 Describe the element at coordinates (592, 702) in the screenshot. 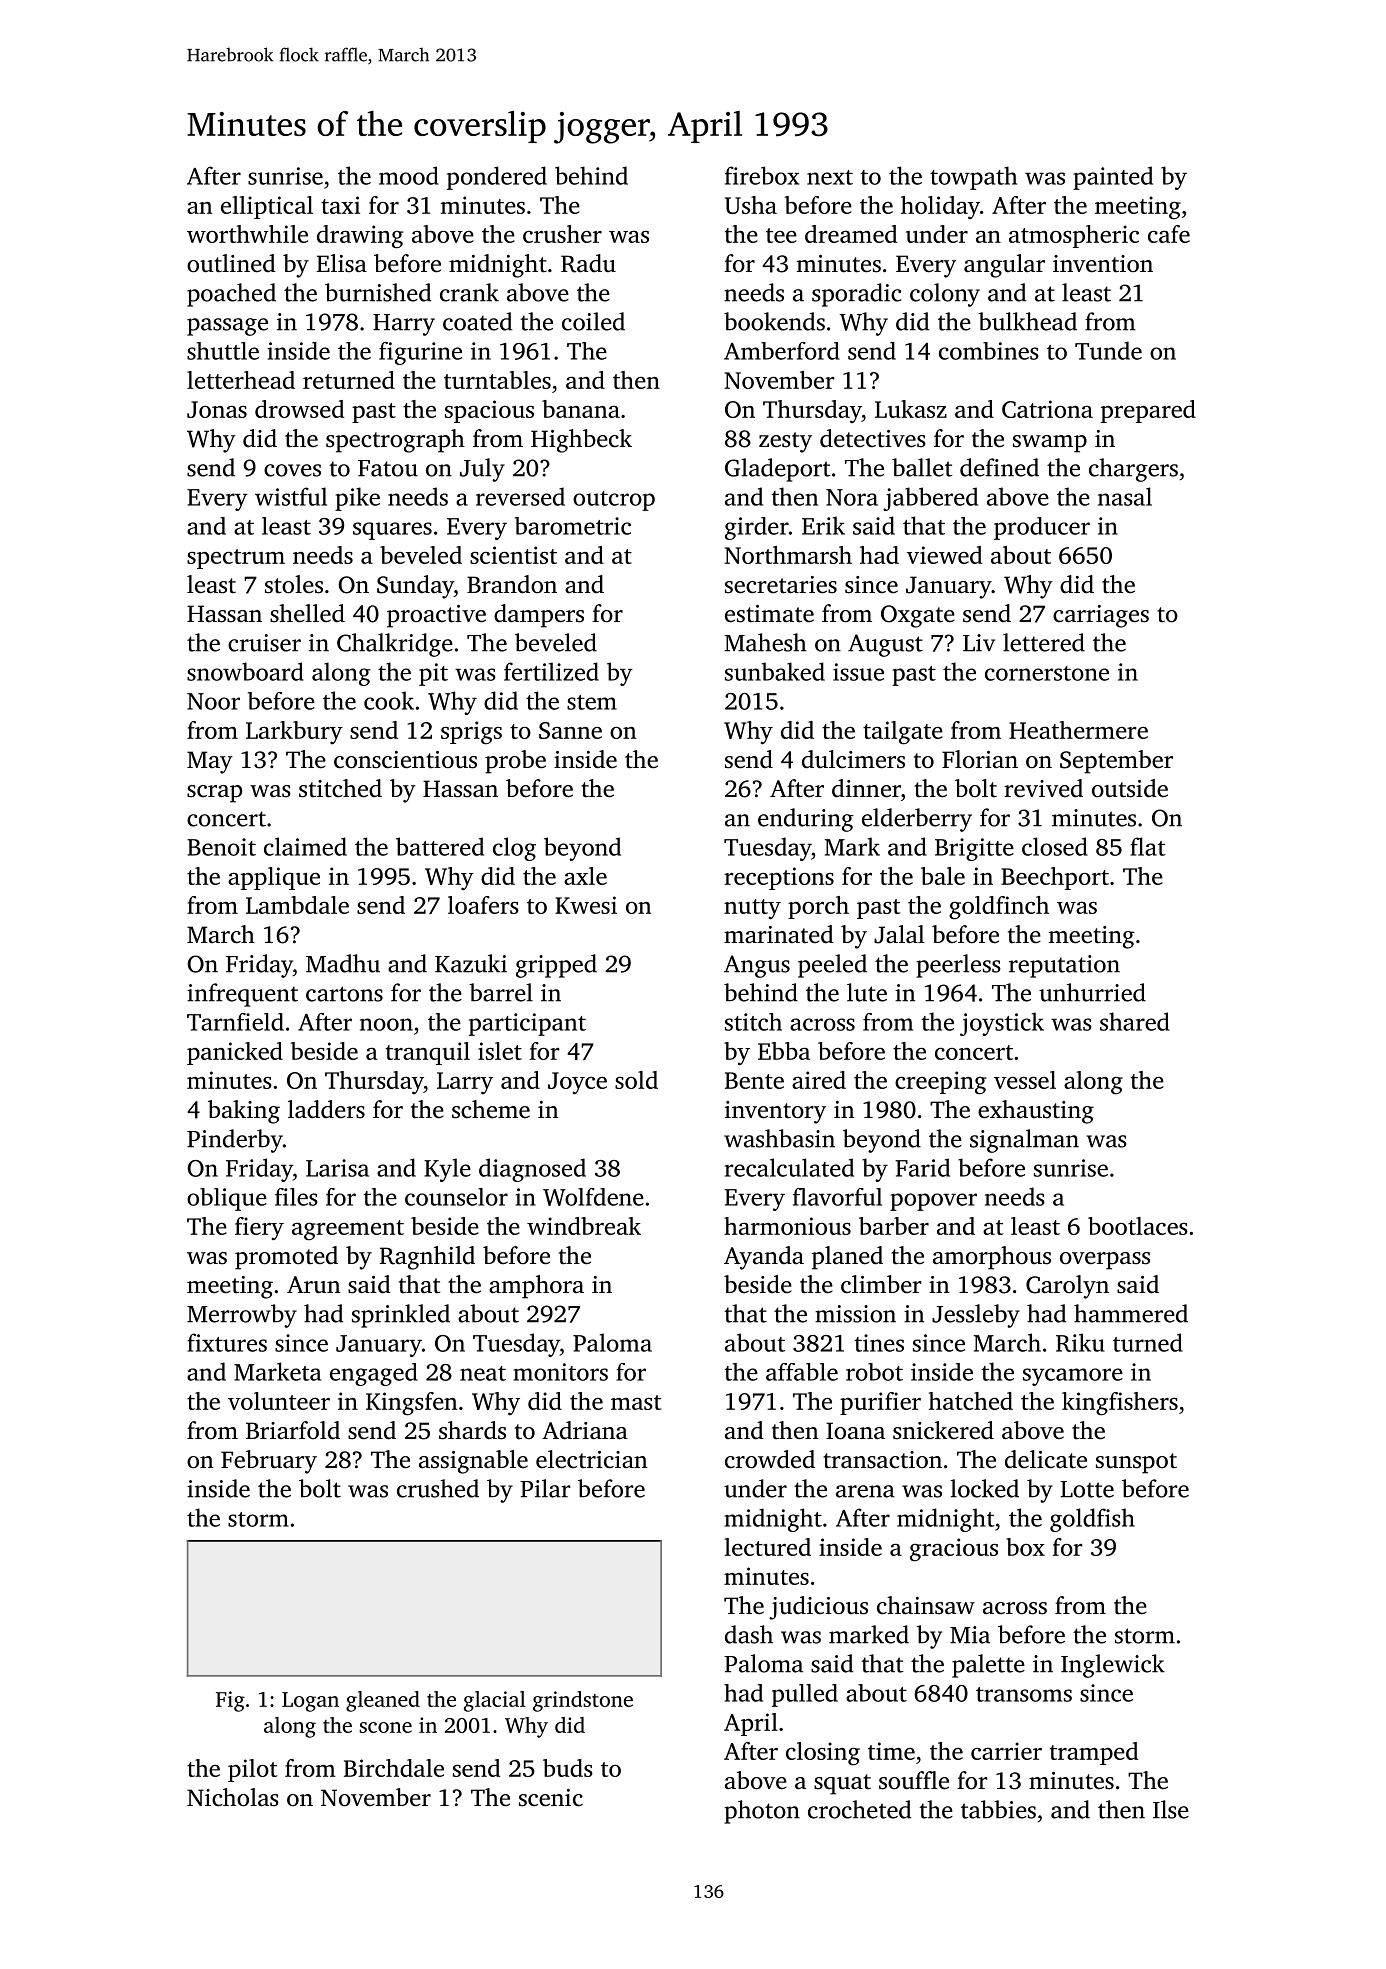

I see `stem` at that location.
